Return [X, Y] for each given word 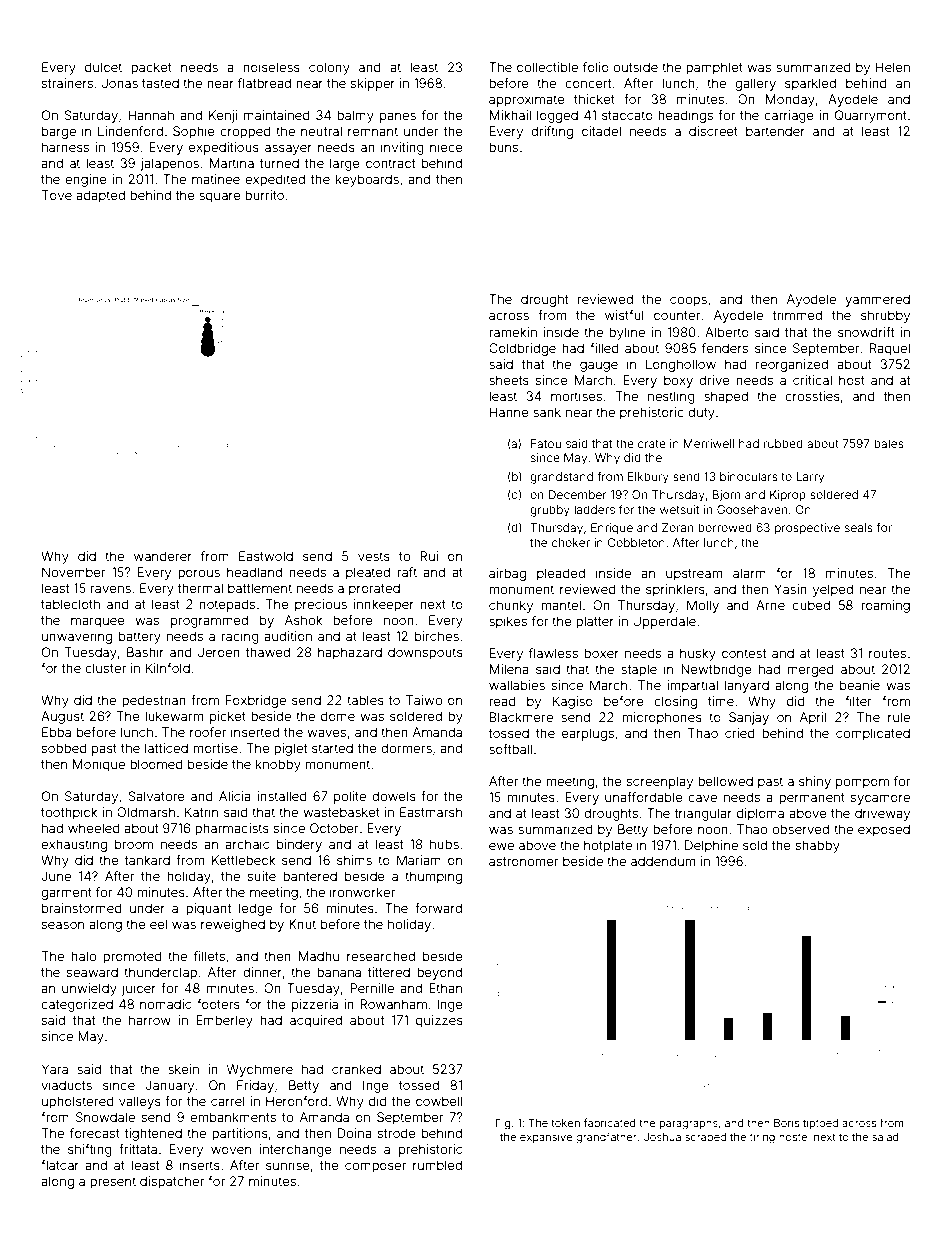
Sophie [194, 132]
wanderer [163, 556]
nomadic [165, 1004]
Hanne [509, 412]
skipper [373, 84]
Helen [893, 67]
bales [889, 443]
